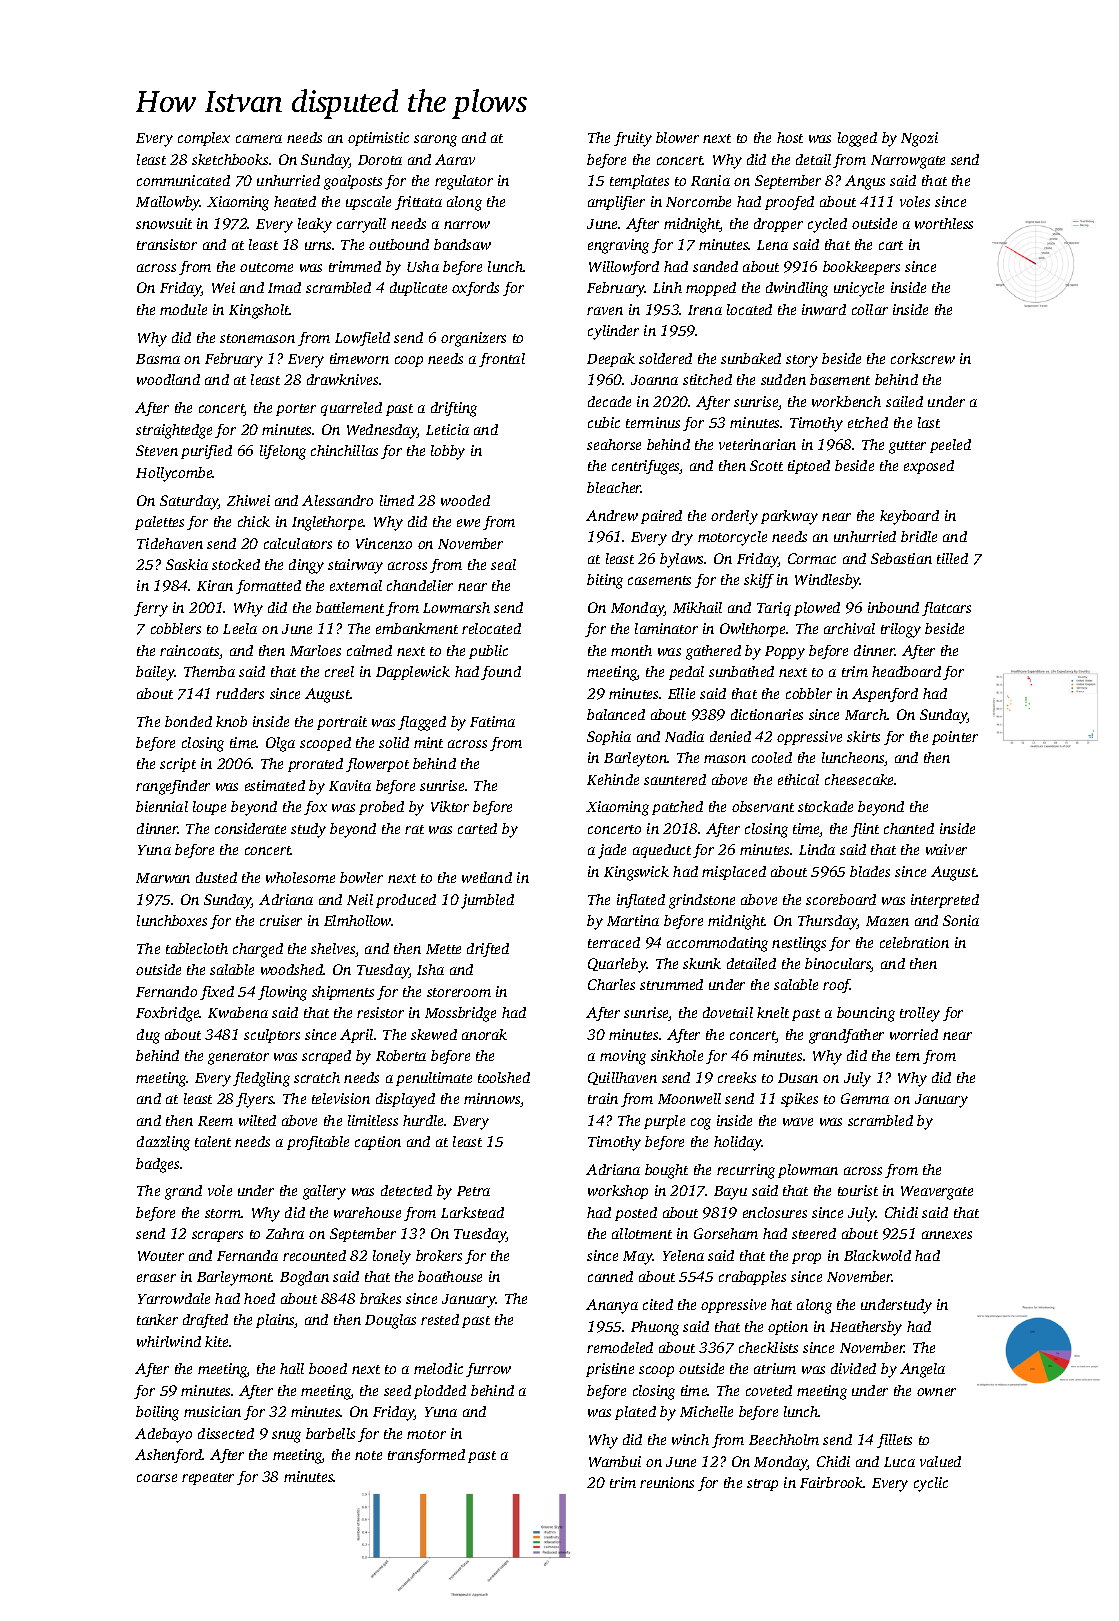 This image has height=1621, width=1119. I want to click on centrifuges, so click(646, 467).
